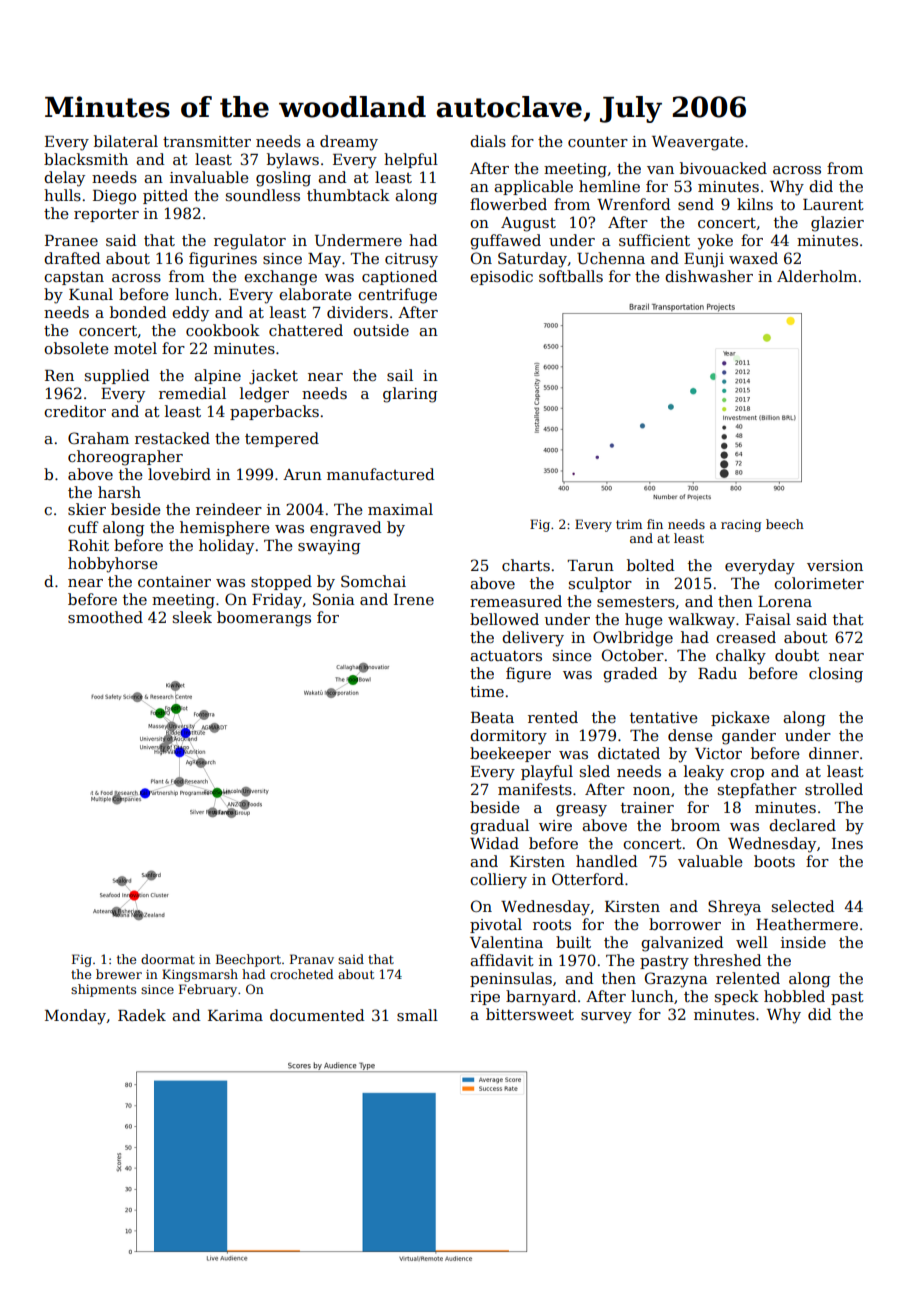  I want to click on dishwasher, so click(709, 276).
